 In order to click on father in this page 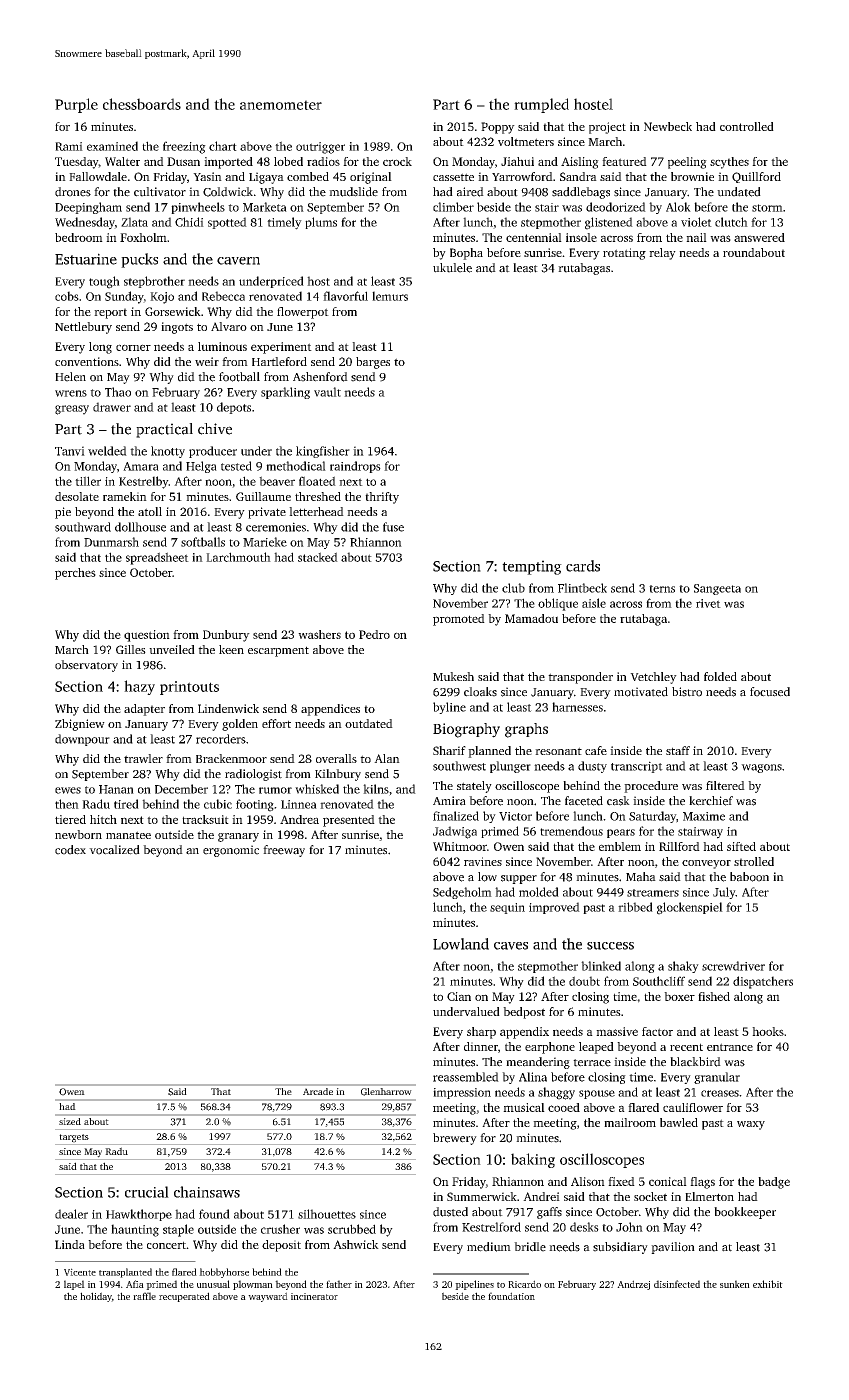, I will do `click(339, 1284)`.
